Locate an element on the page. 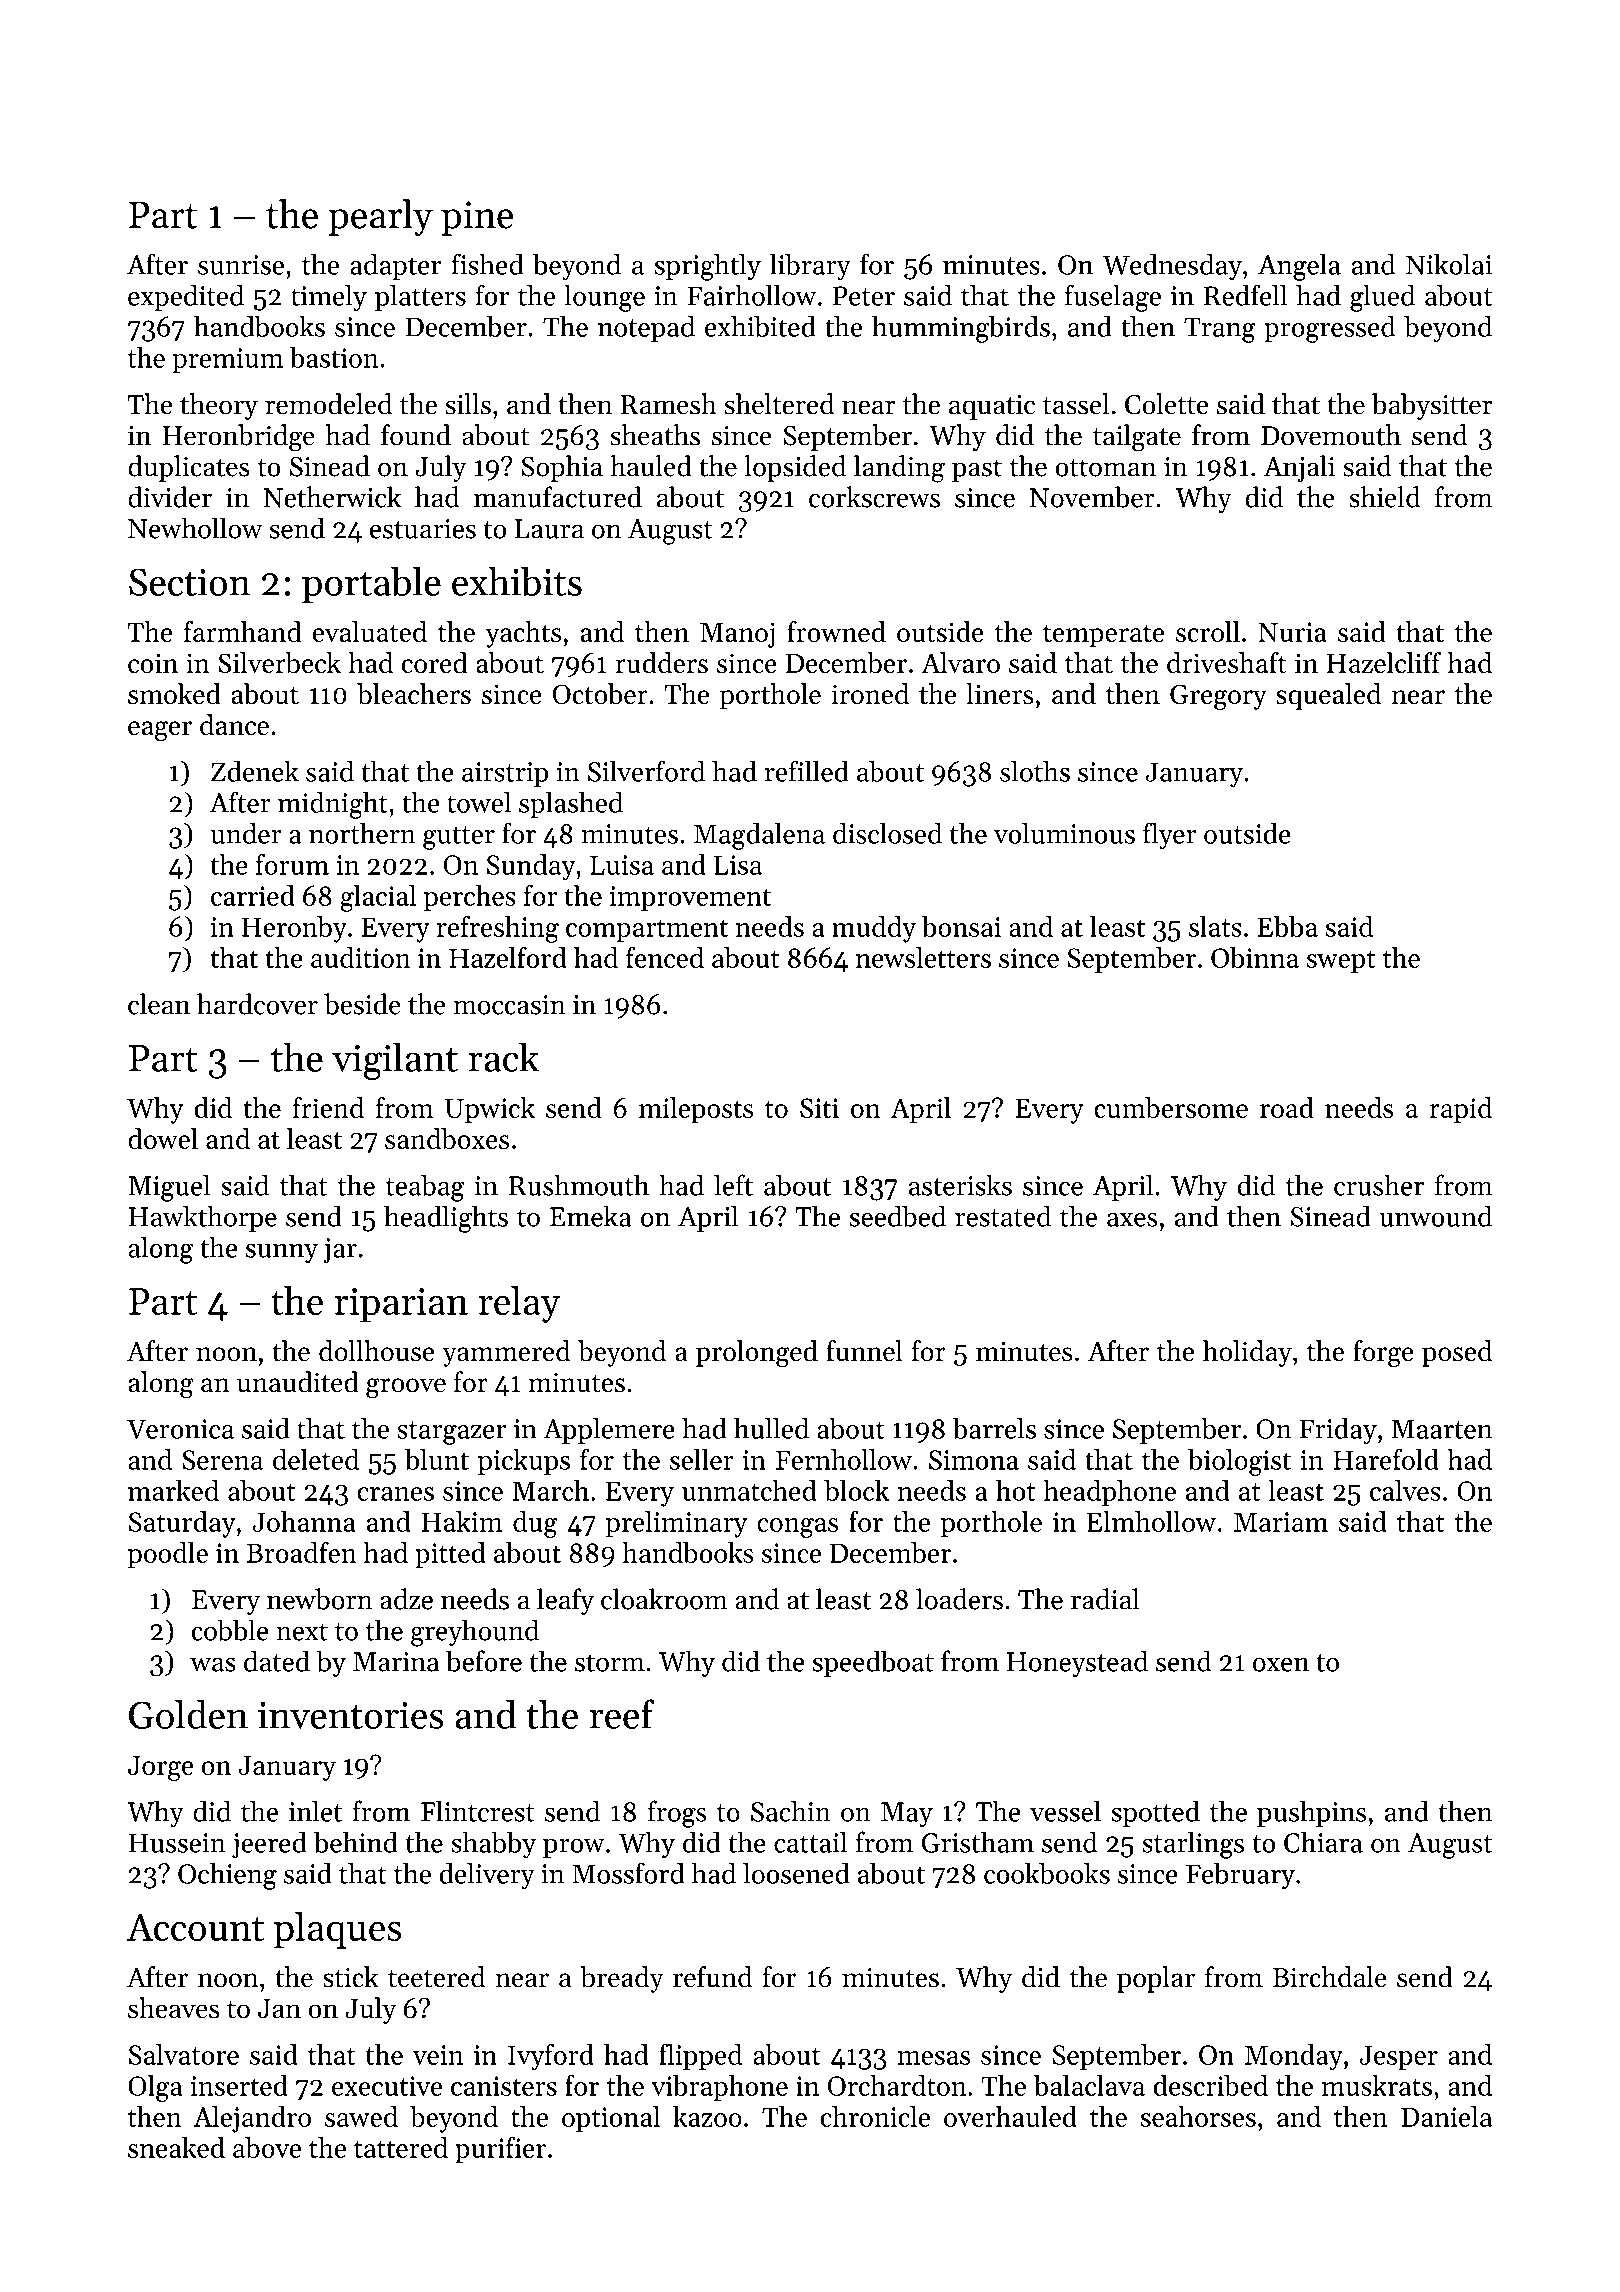  Birchdale is located at coordinates (1330, 1977).
